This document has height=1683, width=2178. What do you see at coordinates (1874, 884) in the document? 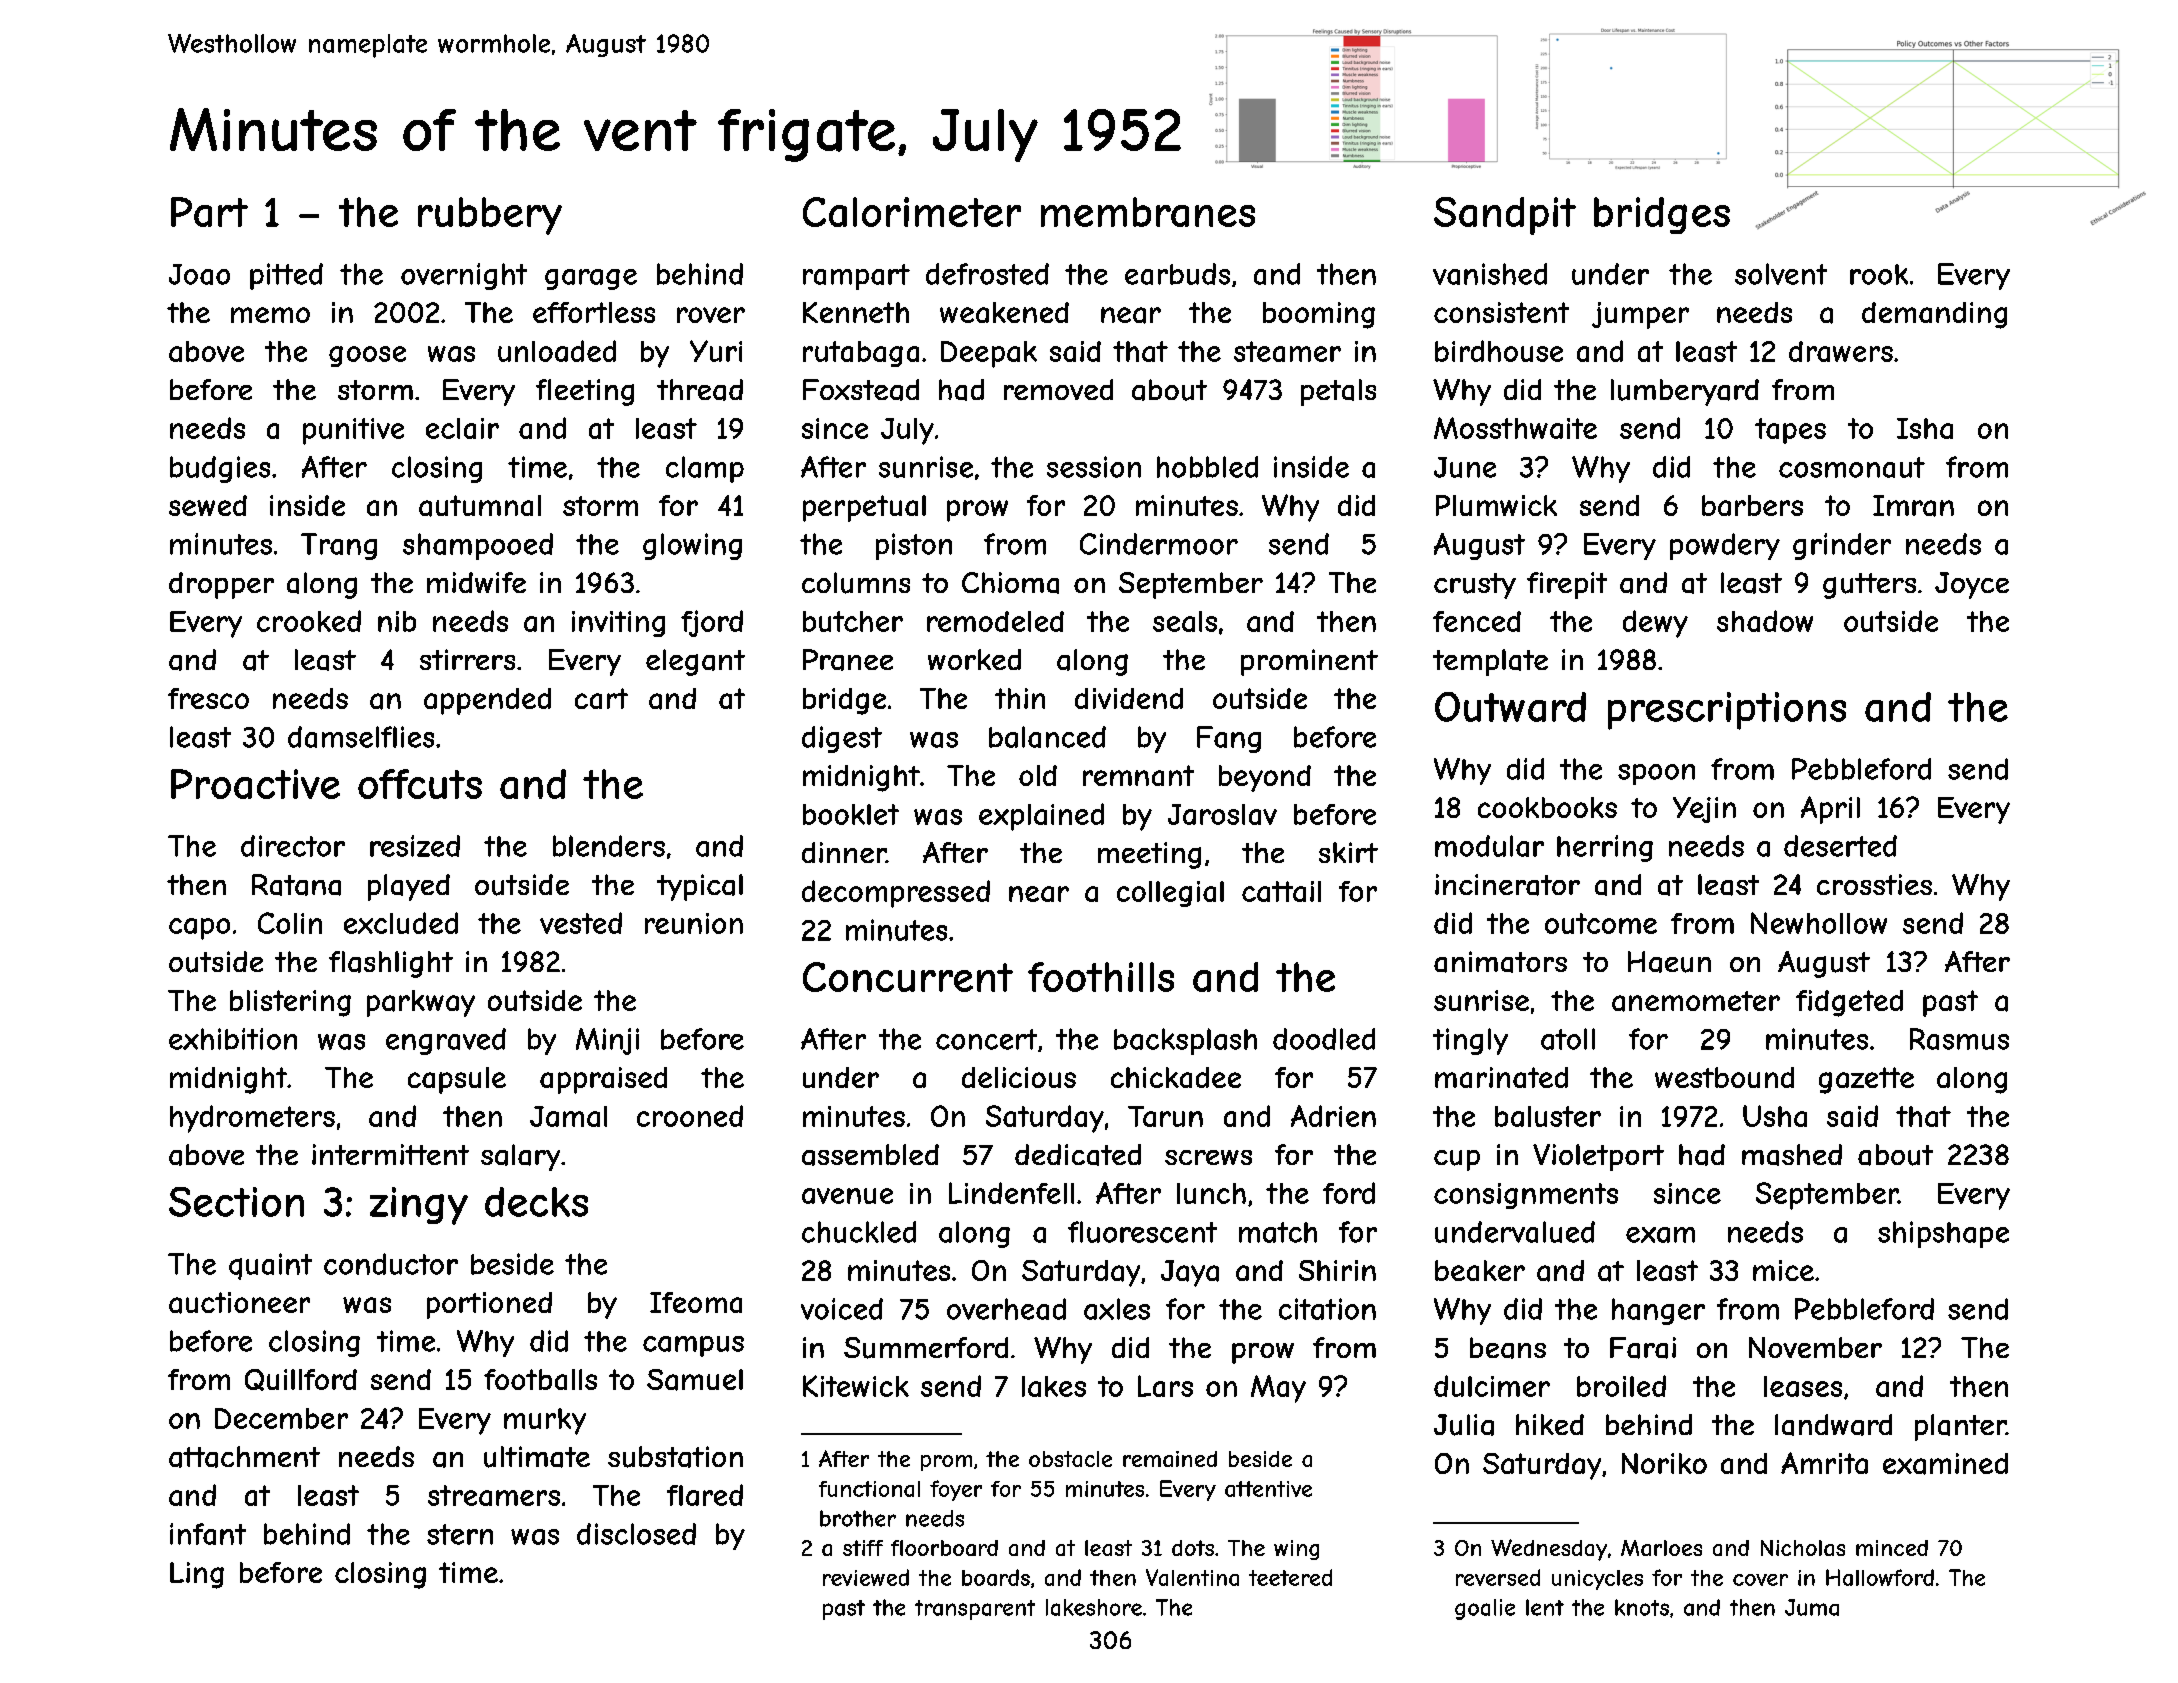
I see `crossties` at bounding box center [1874, 884].
